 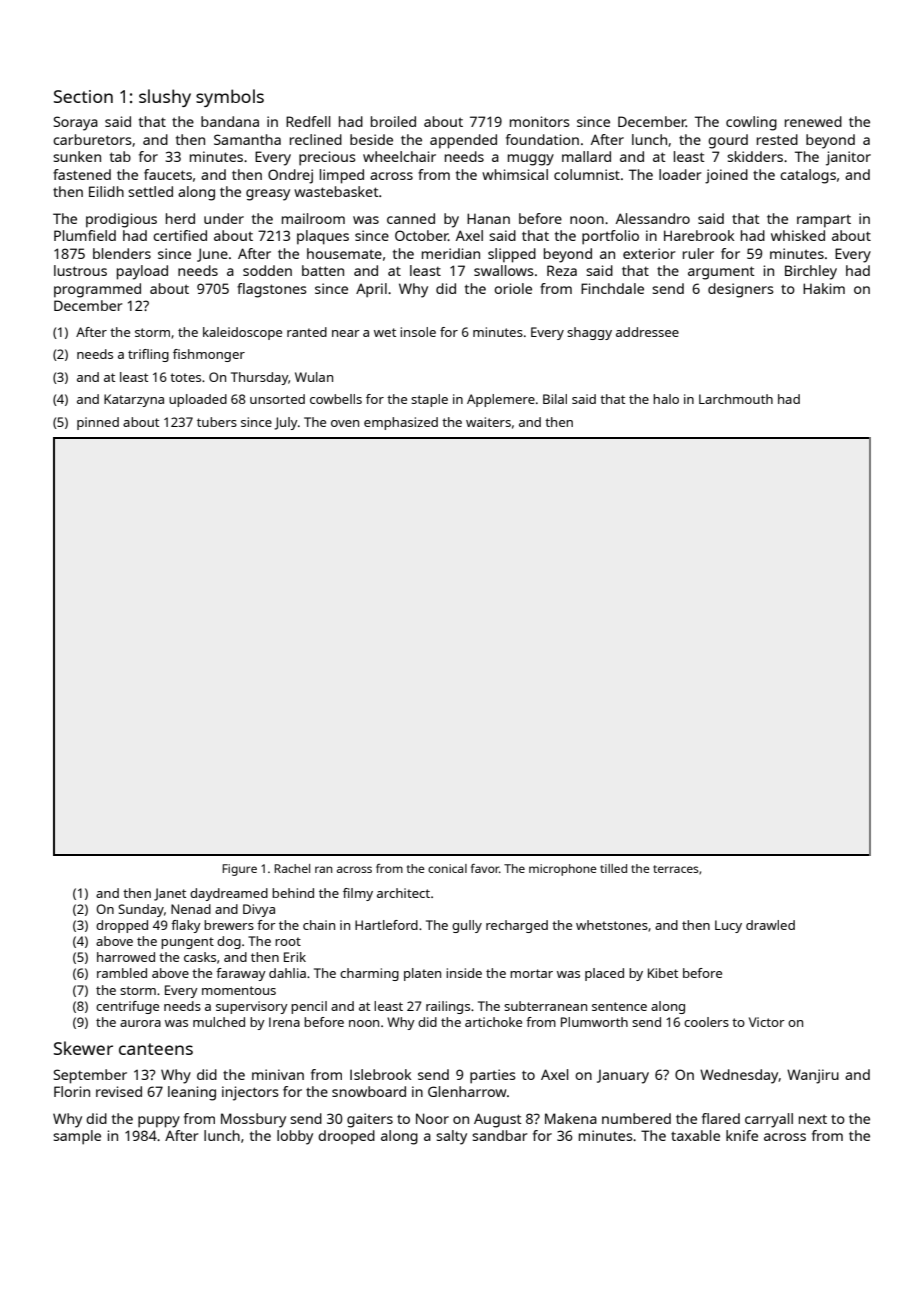 What do you see at coordinates (721, 273) in the image?
I see `argument` at bounding box center [721, 273].
